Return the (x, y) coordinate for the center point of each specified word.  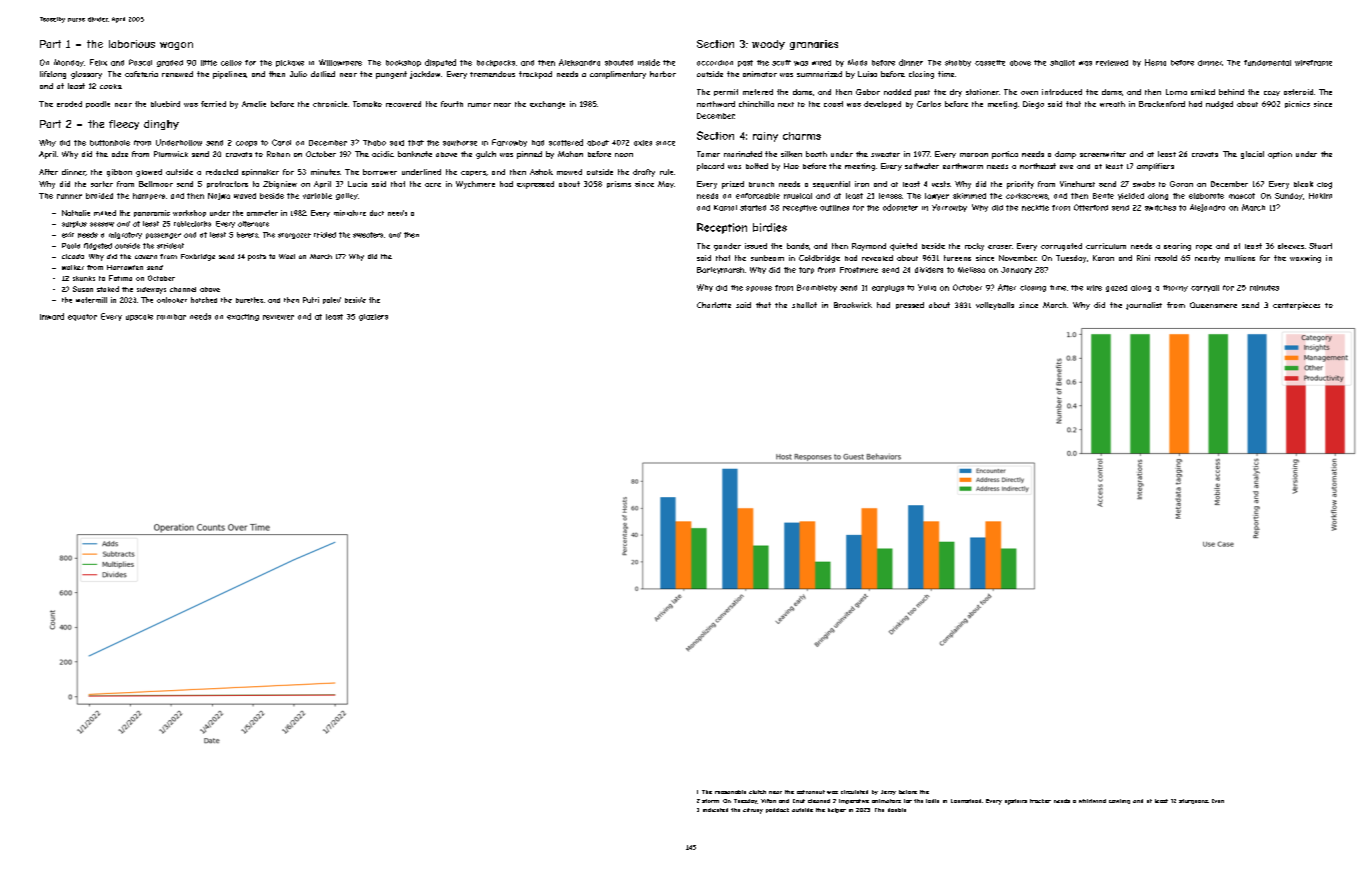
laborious (132, 44)
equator (82, 317)
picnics (1297, 104)
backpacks (496, 63)
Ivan (1218, 801)
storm (710, 801)
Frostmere (859, 270)
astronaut (811, 792)
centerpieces (1296, 306)
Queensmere (1213, 305)
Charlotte (714, 305)
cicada (73, 256)
